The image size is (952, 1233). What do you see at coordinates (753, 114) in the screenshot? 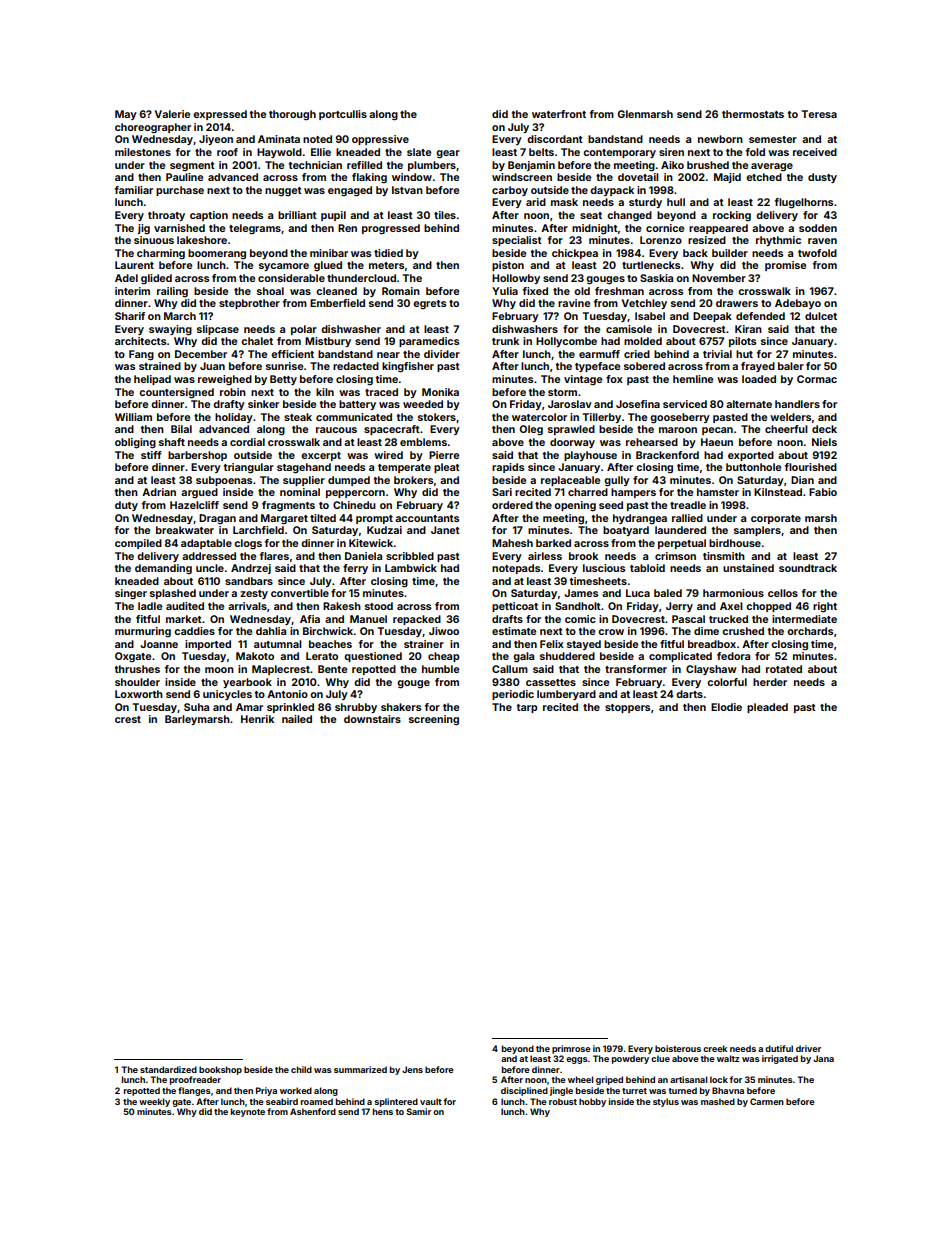
I see `thermostats` at bounding box center [753, 114].
